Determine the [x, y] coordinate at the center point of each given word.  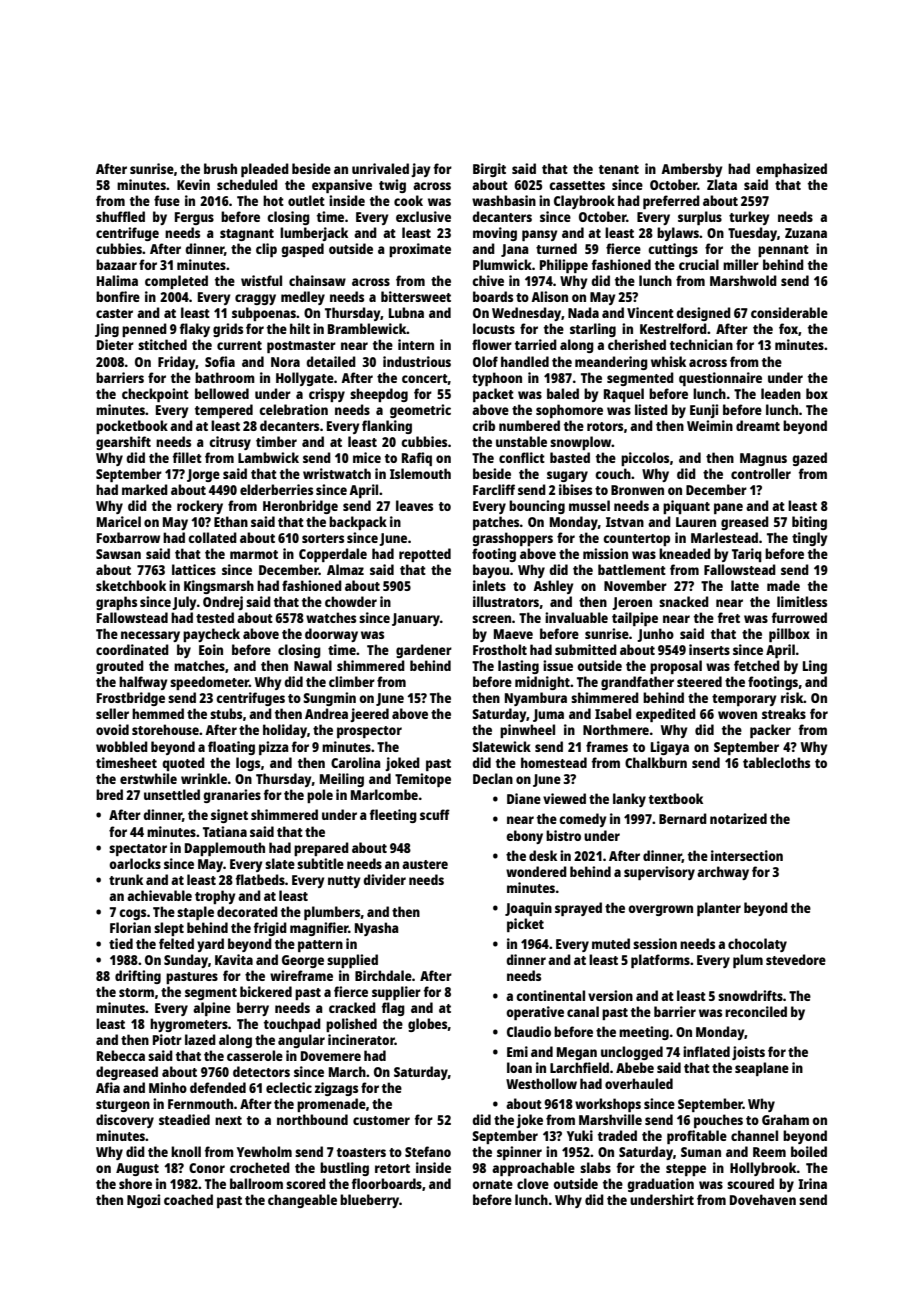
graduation [660, 1185]
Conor [207, 1168]
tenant [619, 169]
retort [392, 1168]
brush [220, 168]
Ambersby [692, 170]
